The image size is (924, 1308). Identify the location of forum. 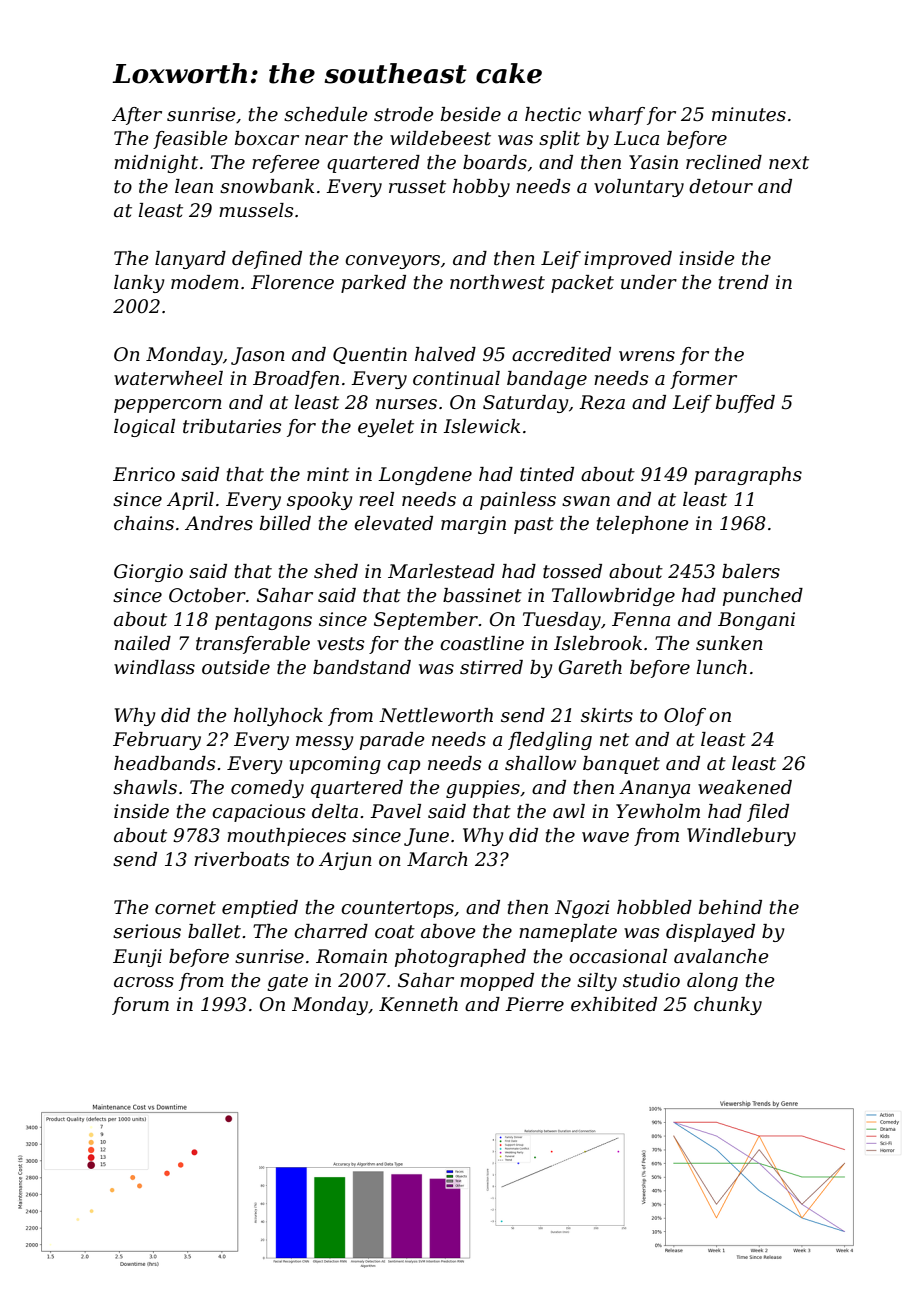
(140, 1006).
